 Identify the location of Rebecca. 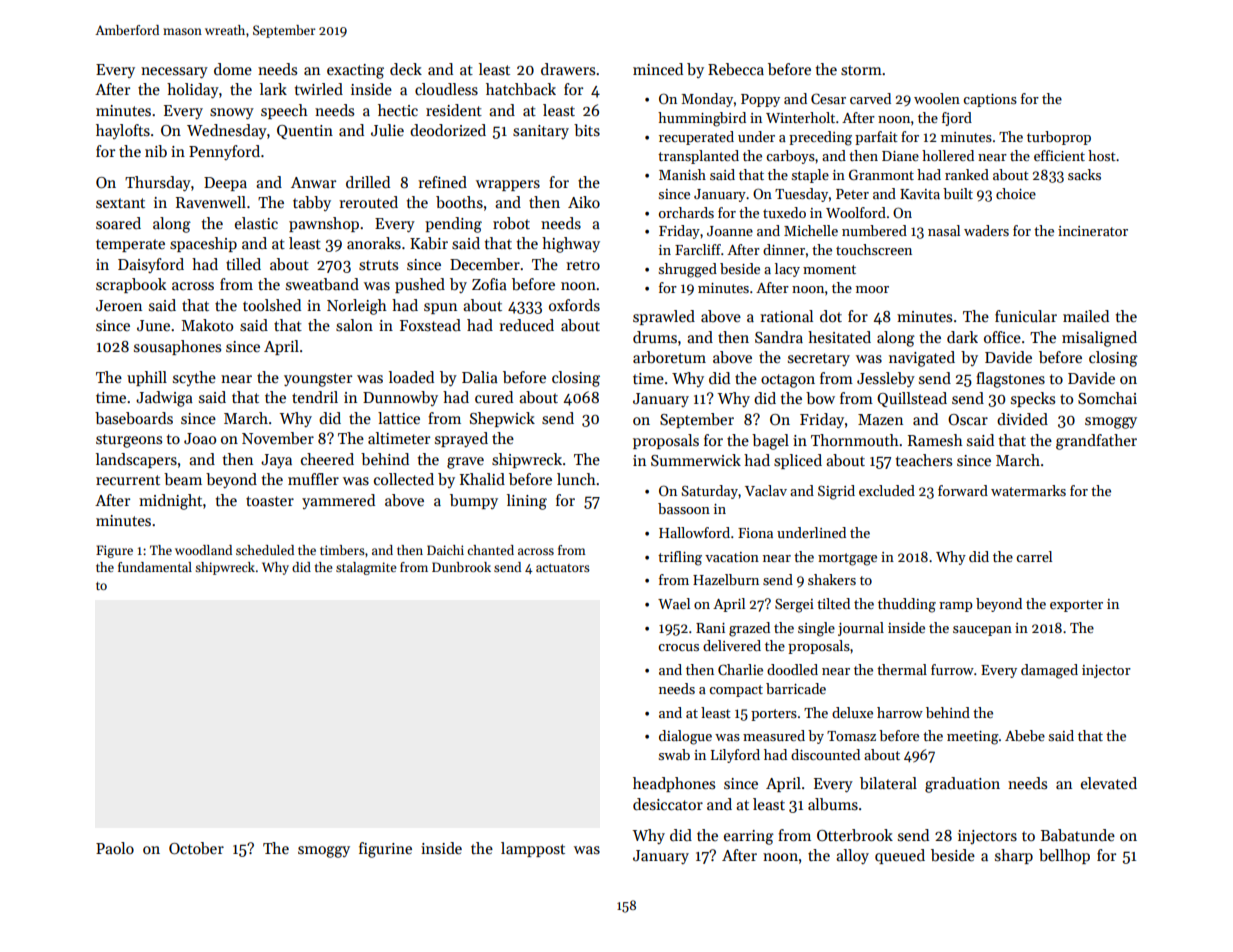
(736, 69).
